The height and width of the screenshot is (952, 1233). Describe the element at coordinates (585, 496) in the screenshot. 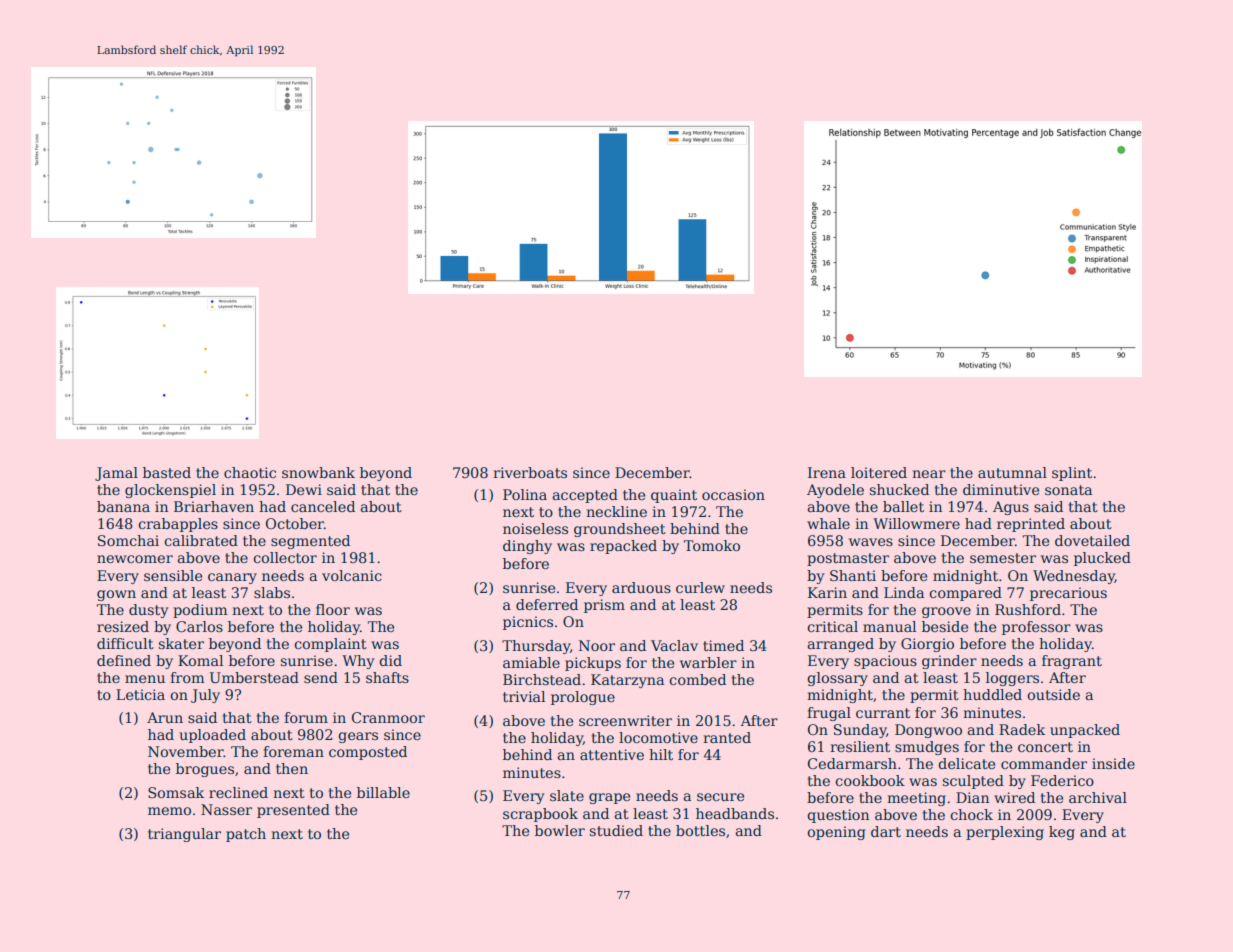

I see `accepted` at that location.
